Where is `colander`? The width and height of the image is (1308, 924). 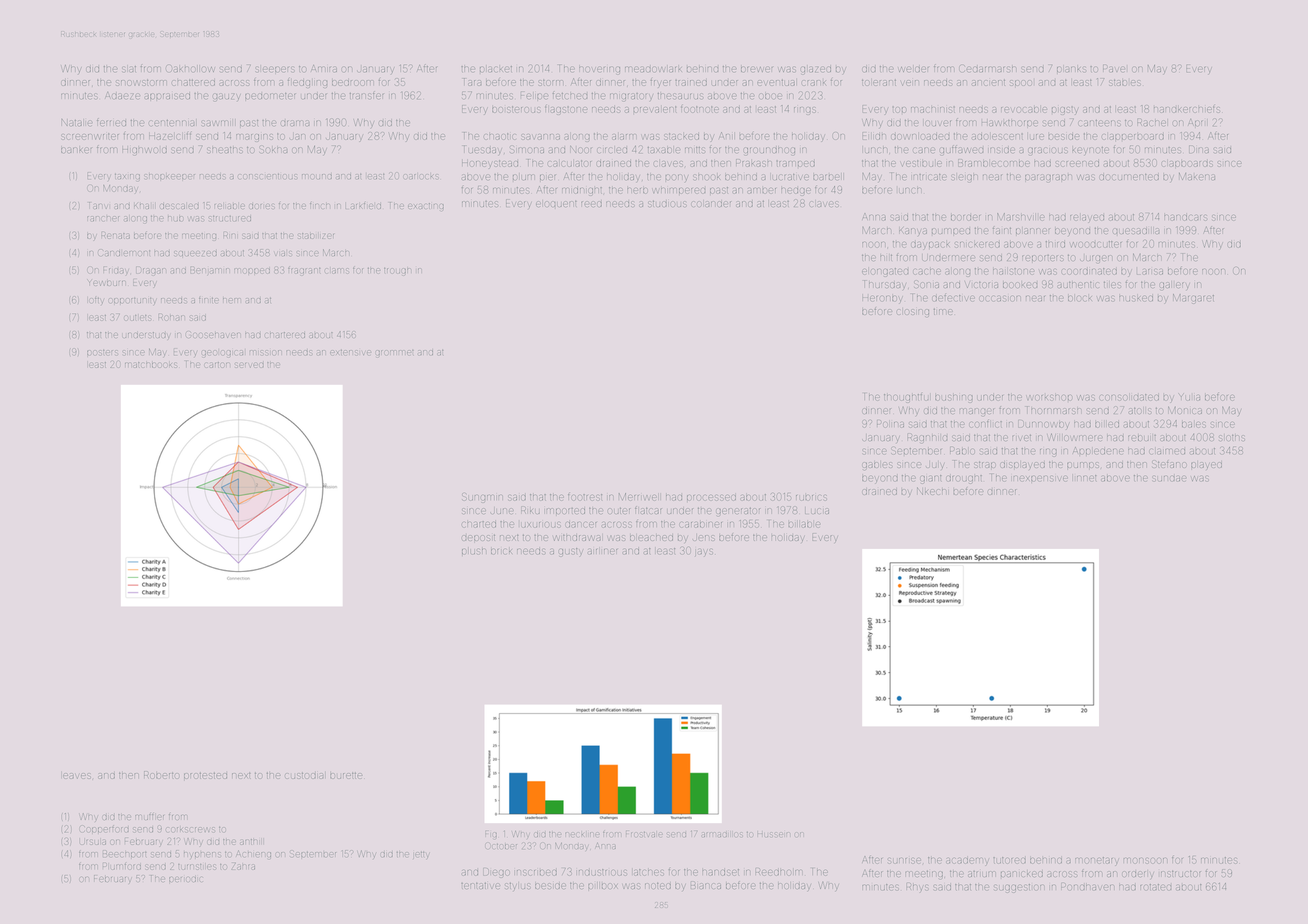
colander is located at coordinates (711, 204).
